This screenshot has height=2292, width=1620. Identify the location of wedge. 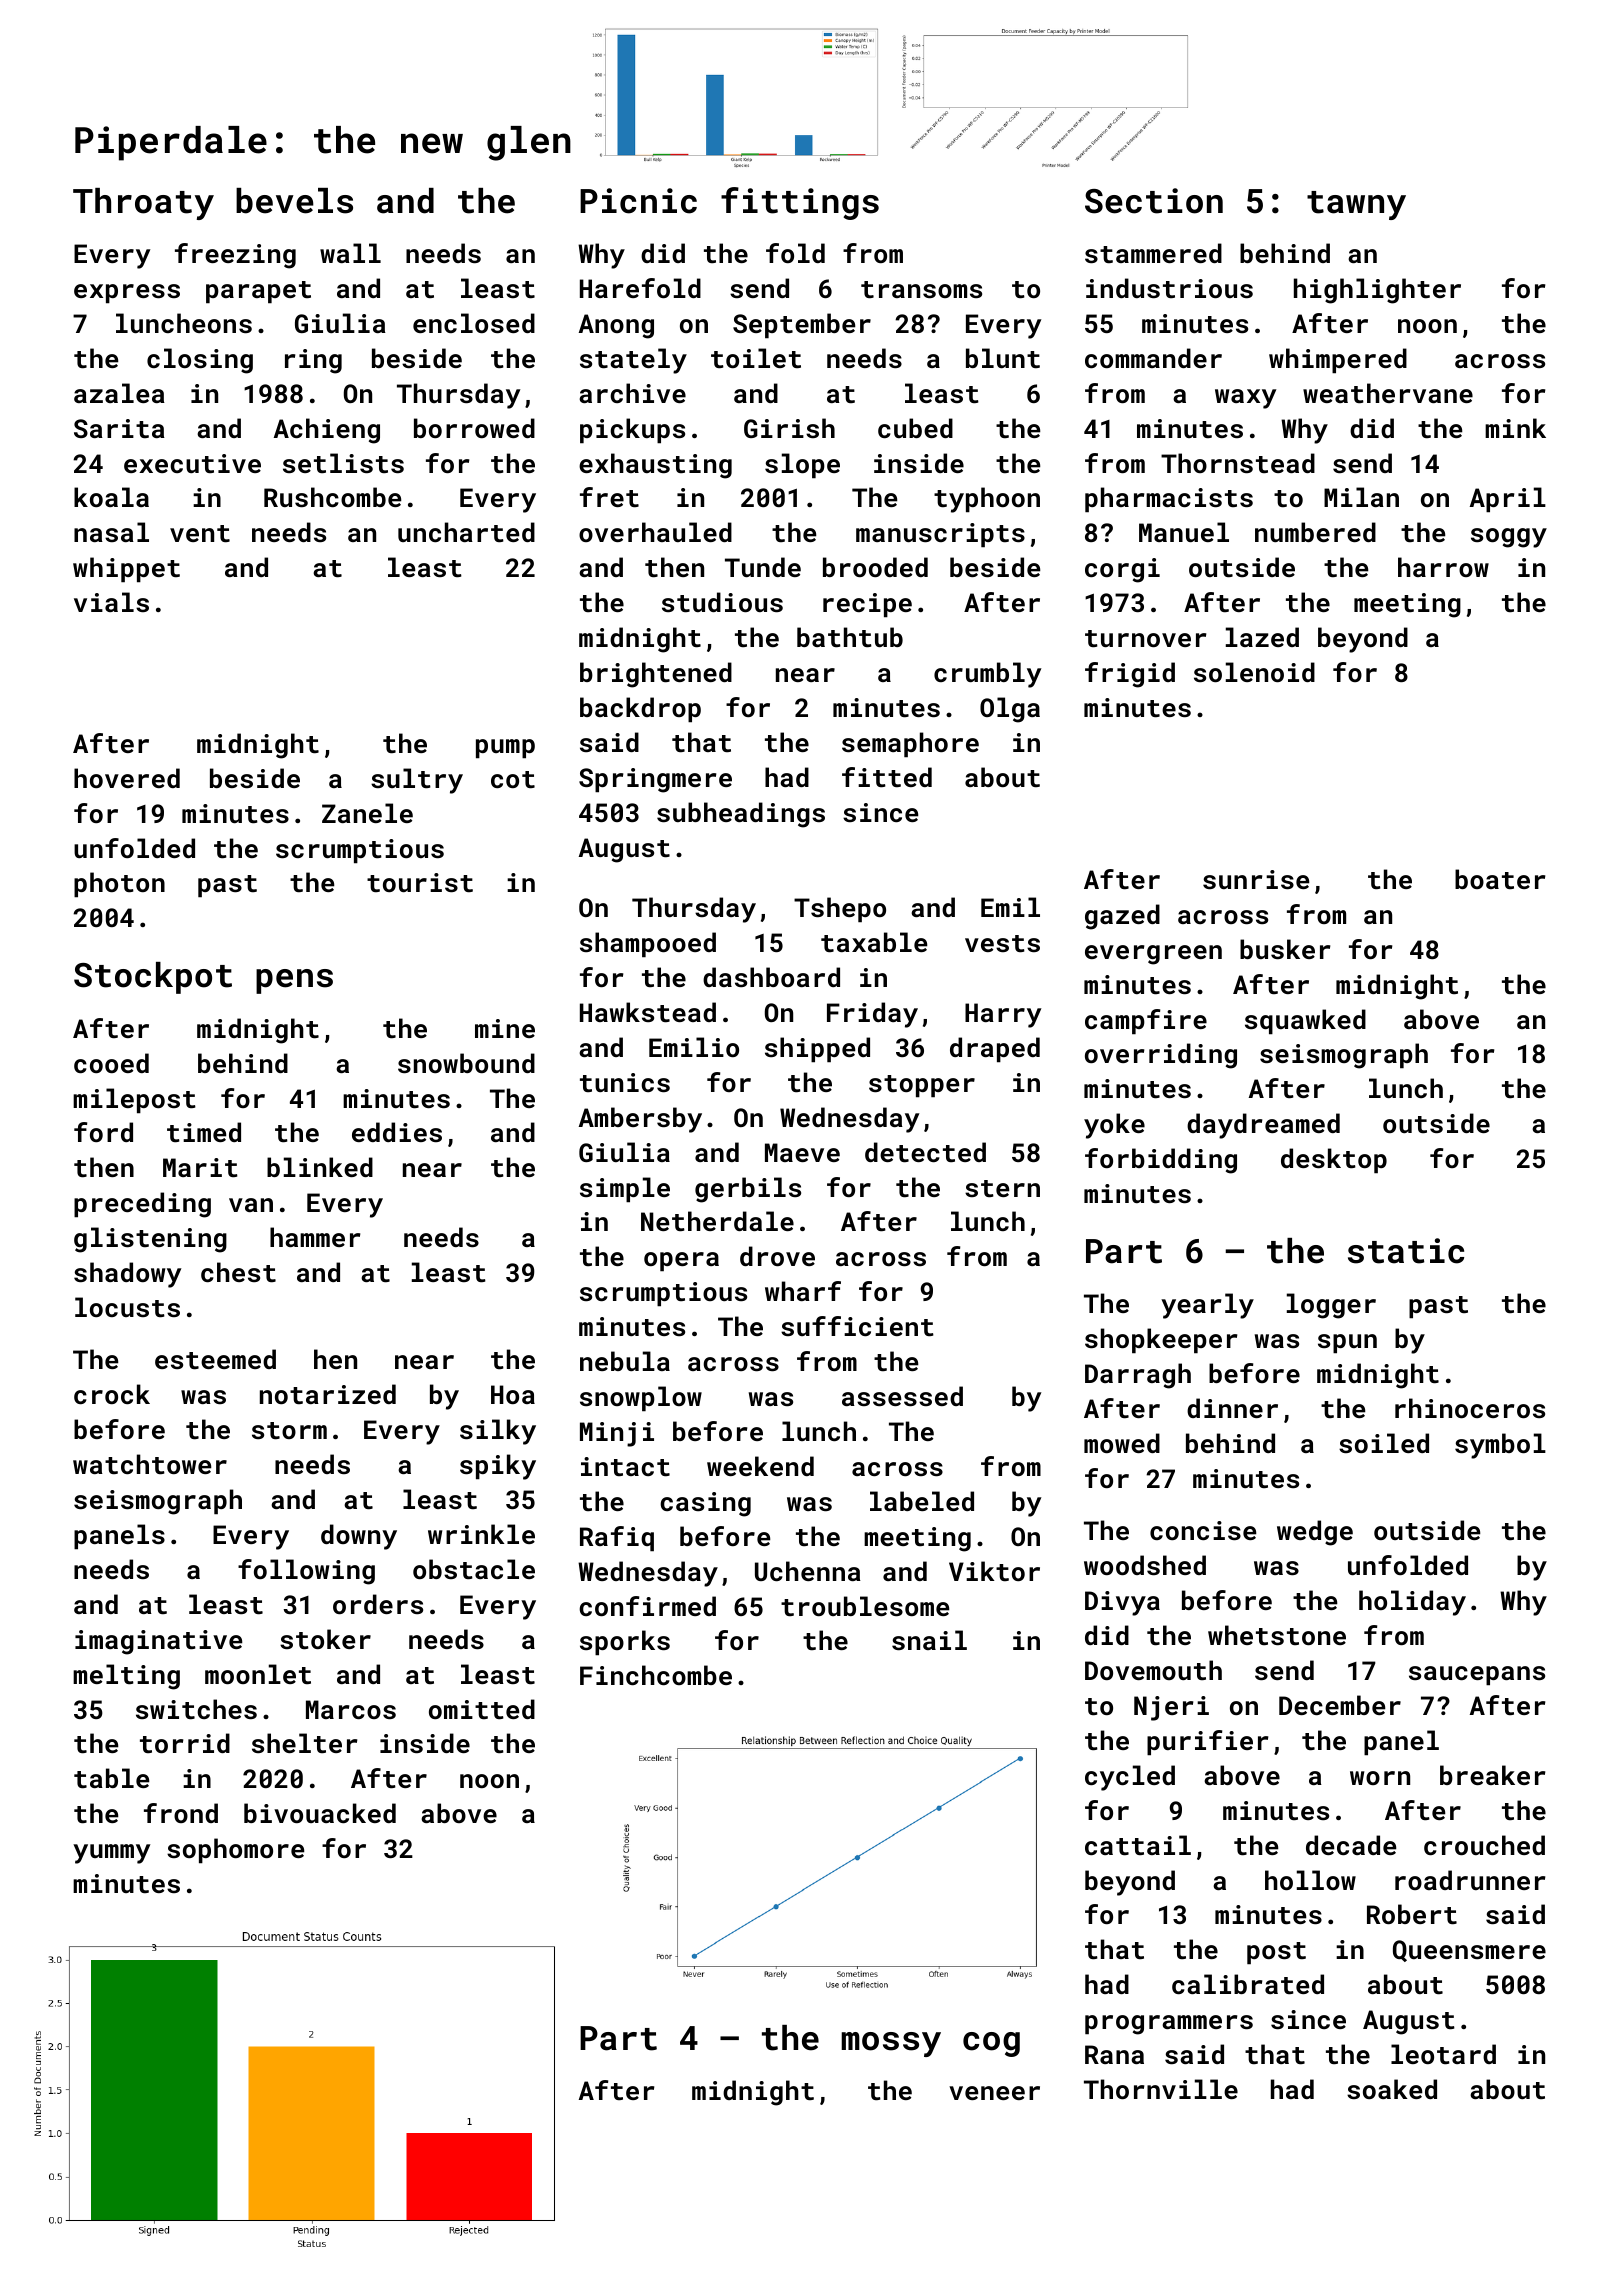
(1315, 1533).
